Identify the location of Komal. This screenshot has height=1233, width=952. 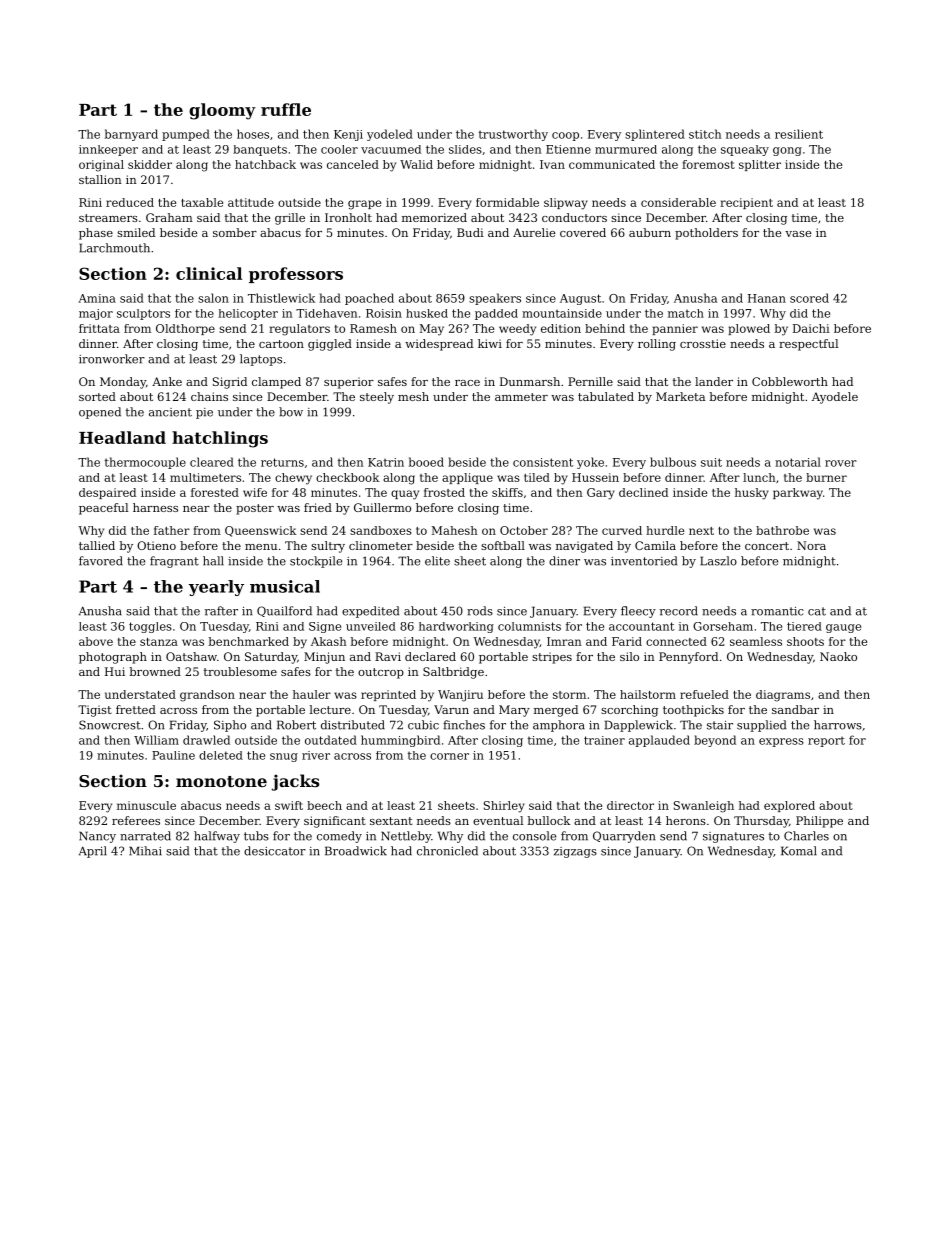
(799, 851).
